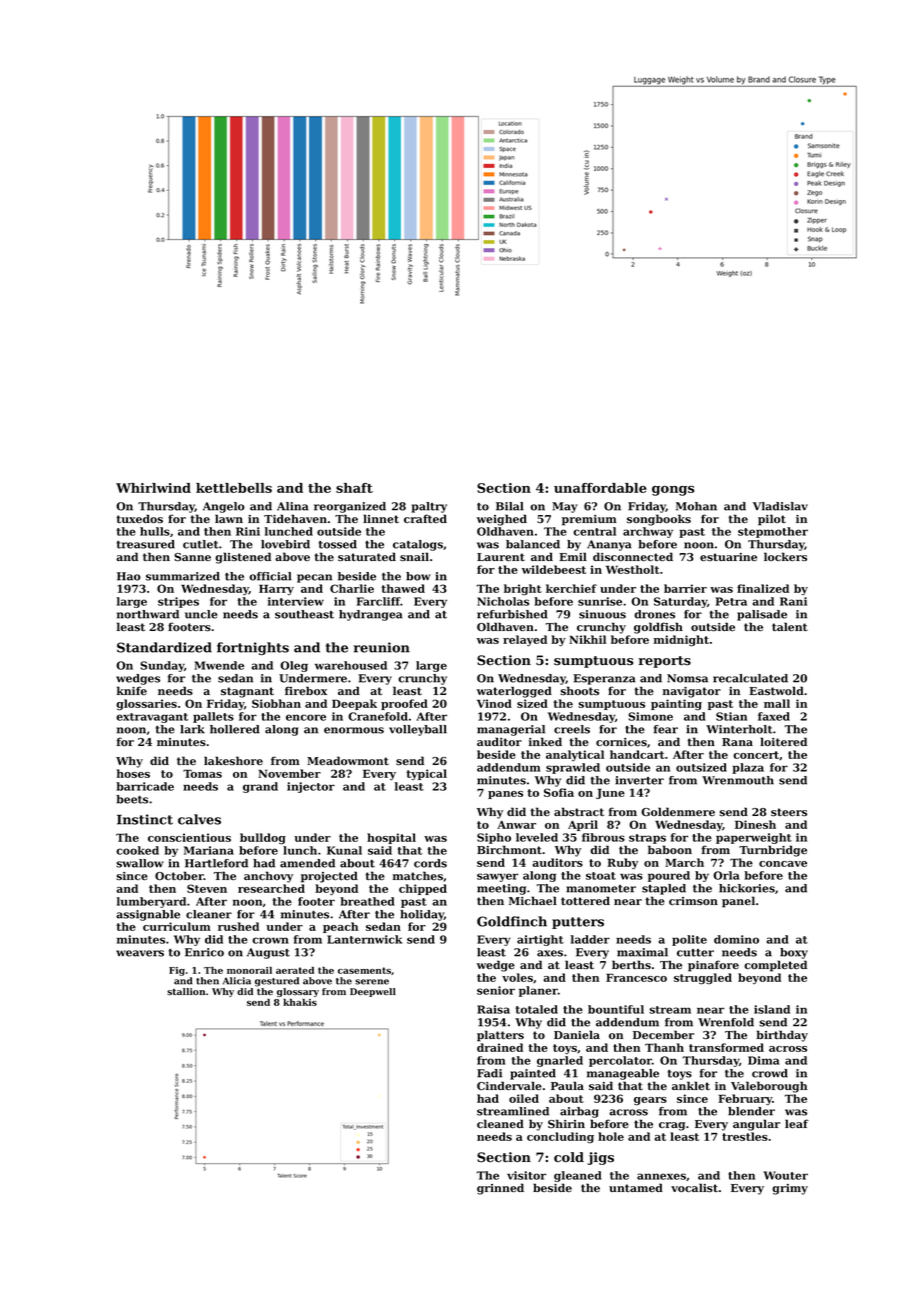 The height and width of the screenshot is (1308, 924). Describe the element at coordinates (575, 755) in the screenshot. I see `analytical` at that location.
